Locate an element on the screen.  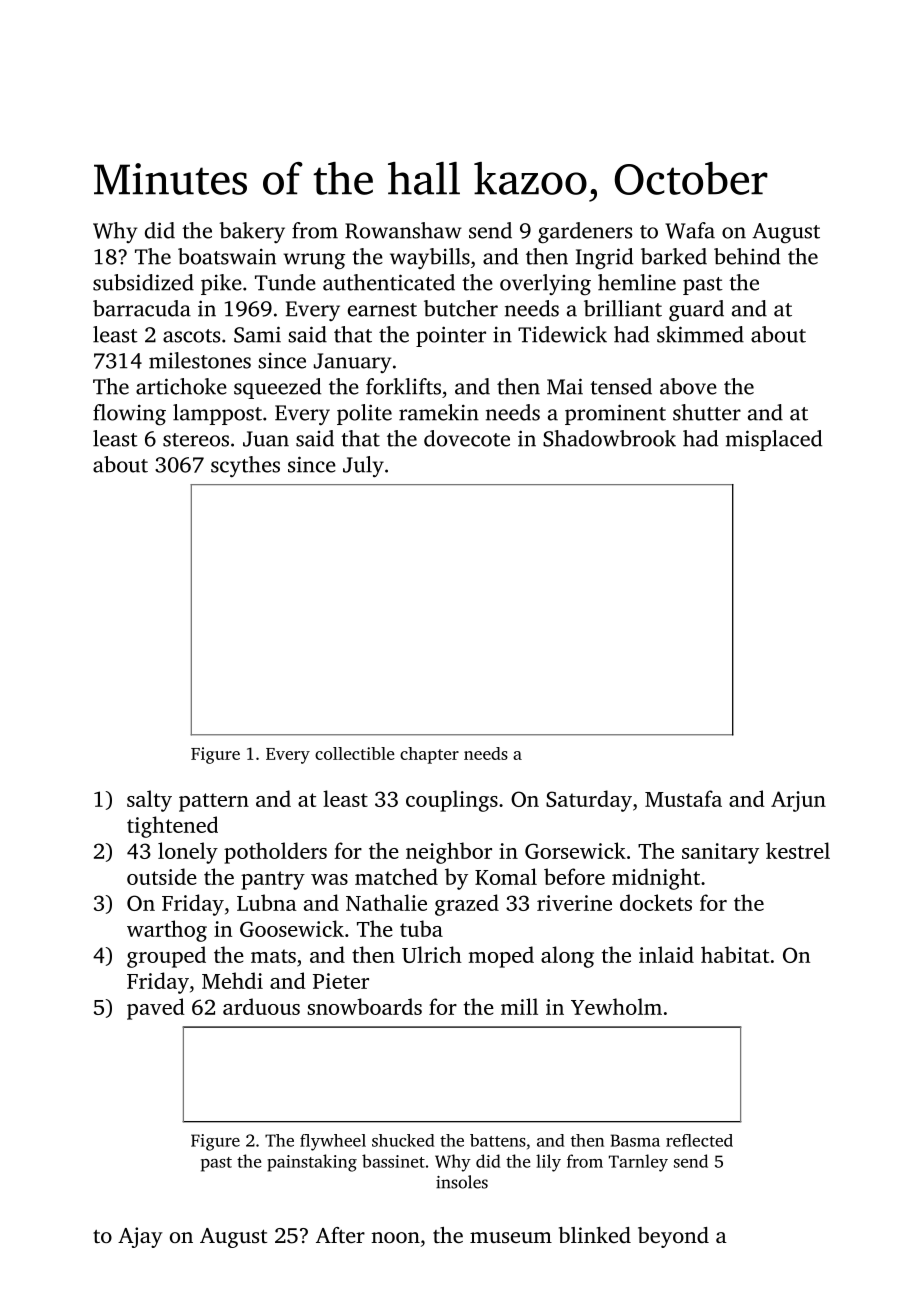
kestrel is located at coordinates (798, 850).
